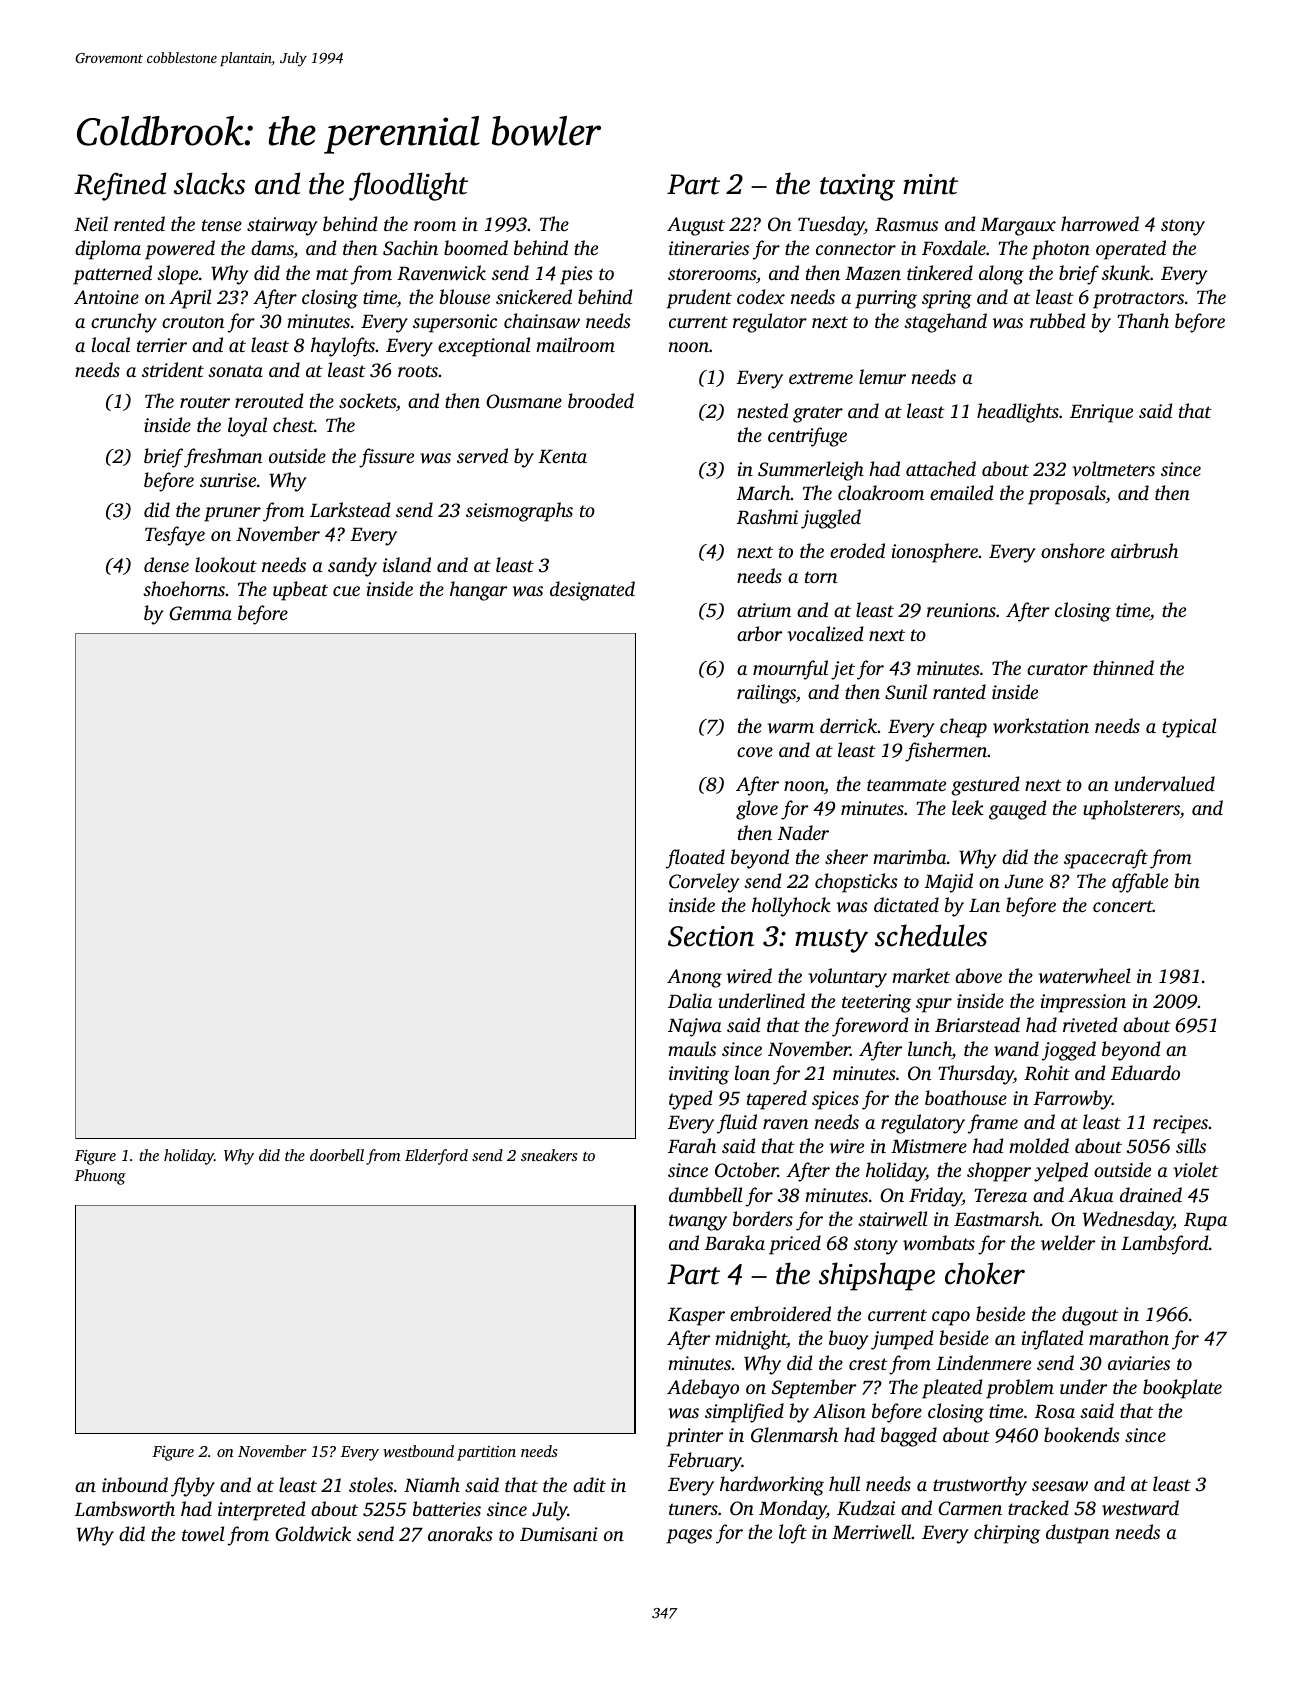  Describe the element at coordinates (755, 752) in the document. I see `cove` at that location.
